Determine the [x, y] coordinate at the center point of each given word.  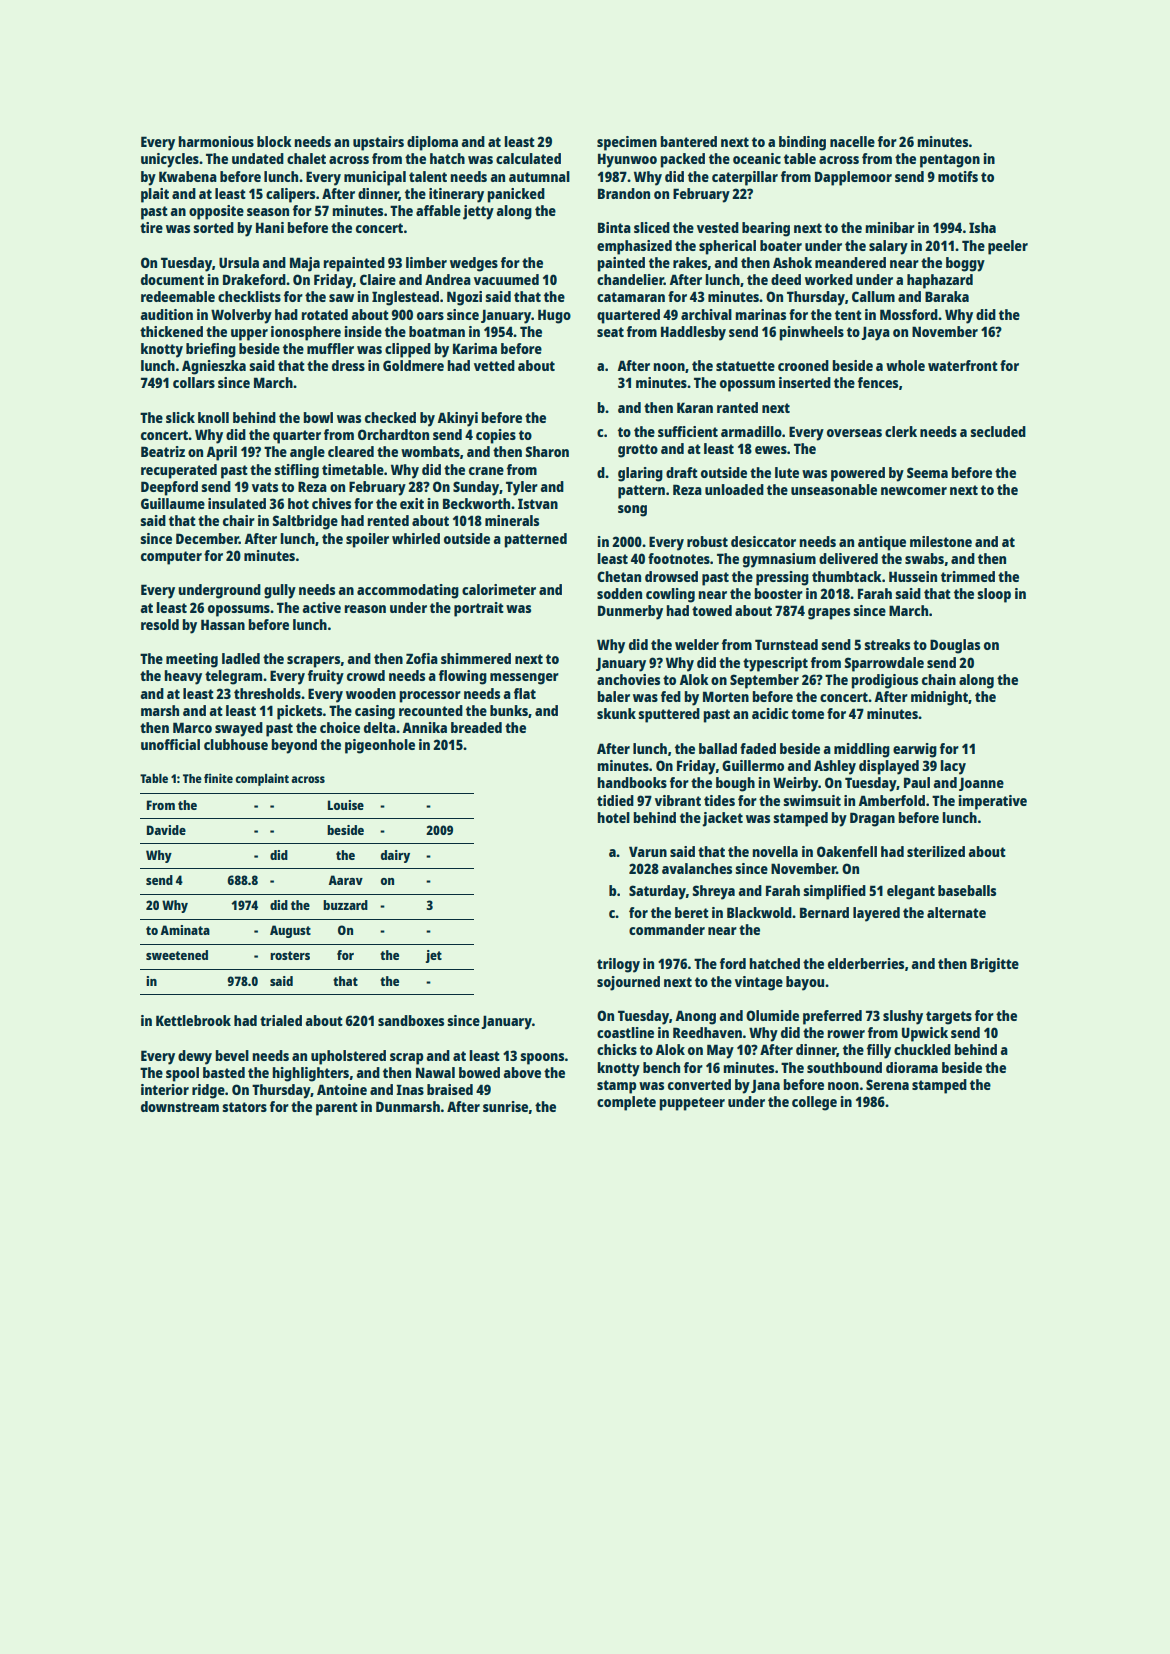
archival [706, 314]
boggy [965, 264]
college [814, 1103]
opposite [216, 212]
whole [905, 365]
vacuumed [506, 279]
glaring [640, 474]
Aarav [346, 880]
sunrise [505, 1106]
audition [166, 314]
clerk [901, 431]
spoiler [367, 540]
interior [165, 1089]
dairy [395, 856]
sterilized [936, 851]
